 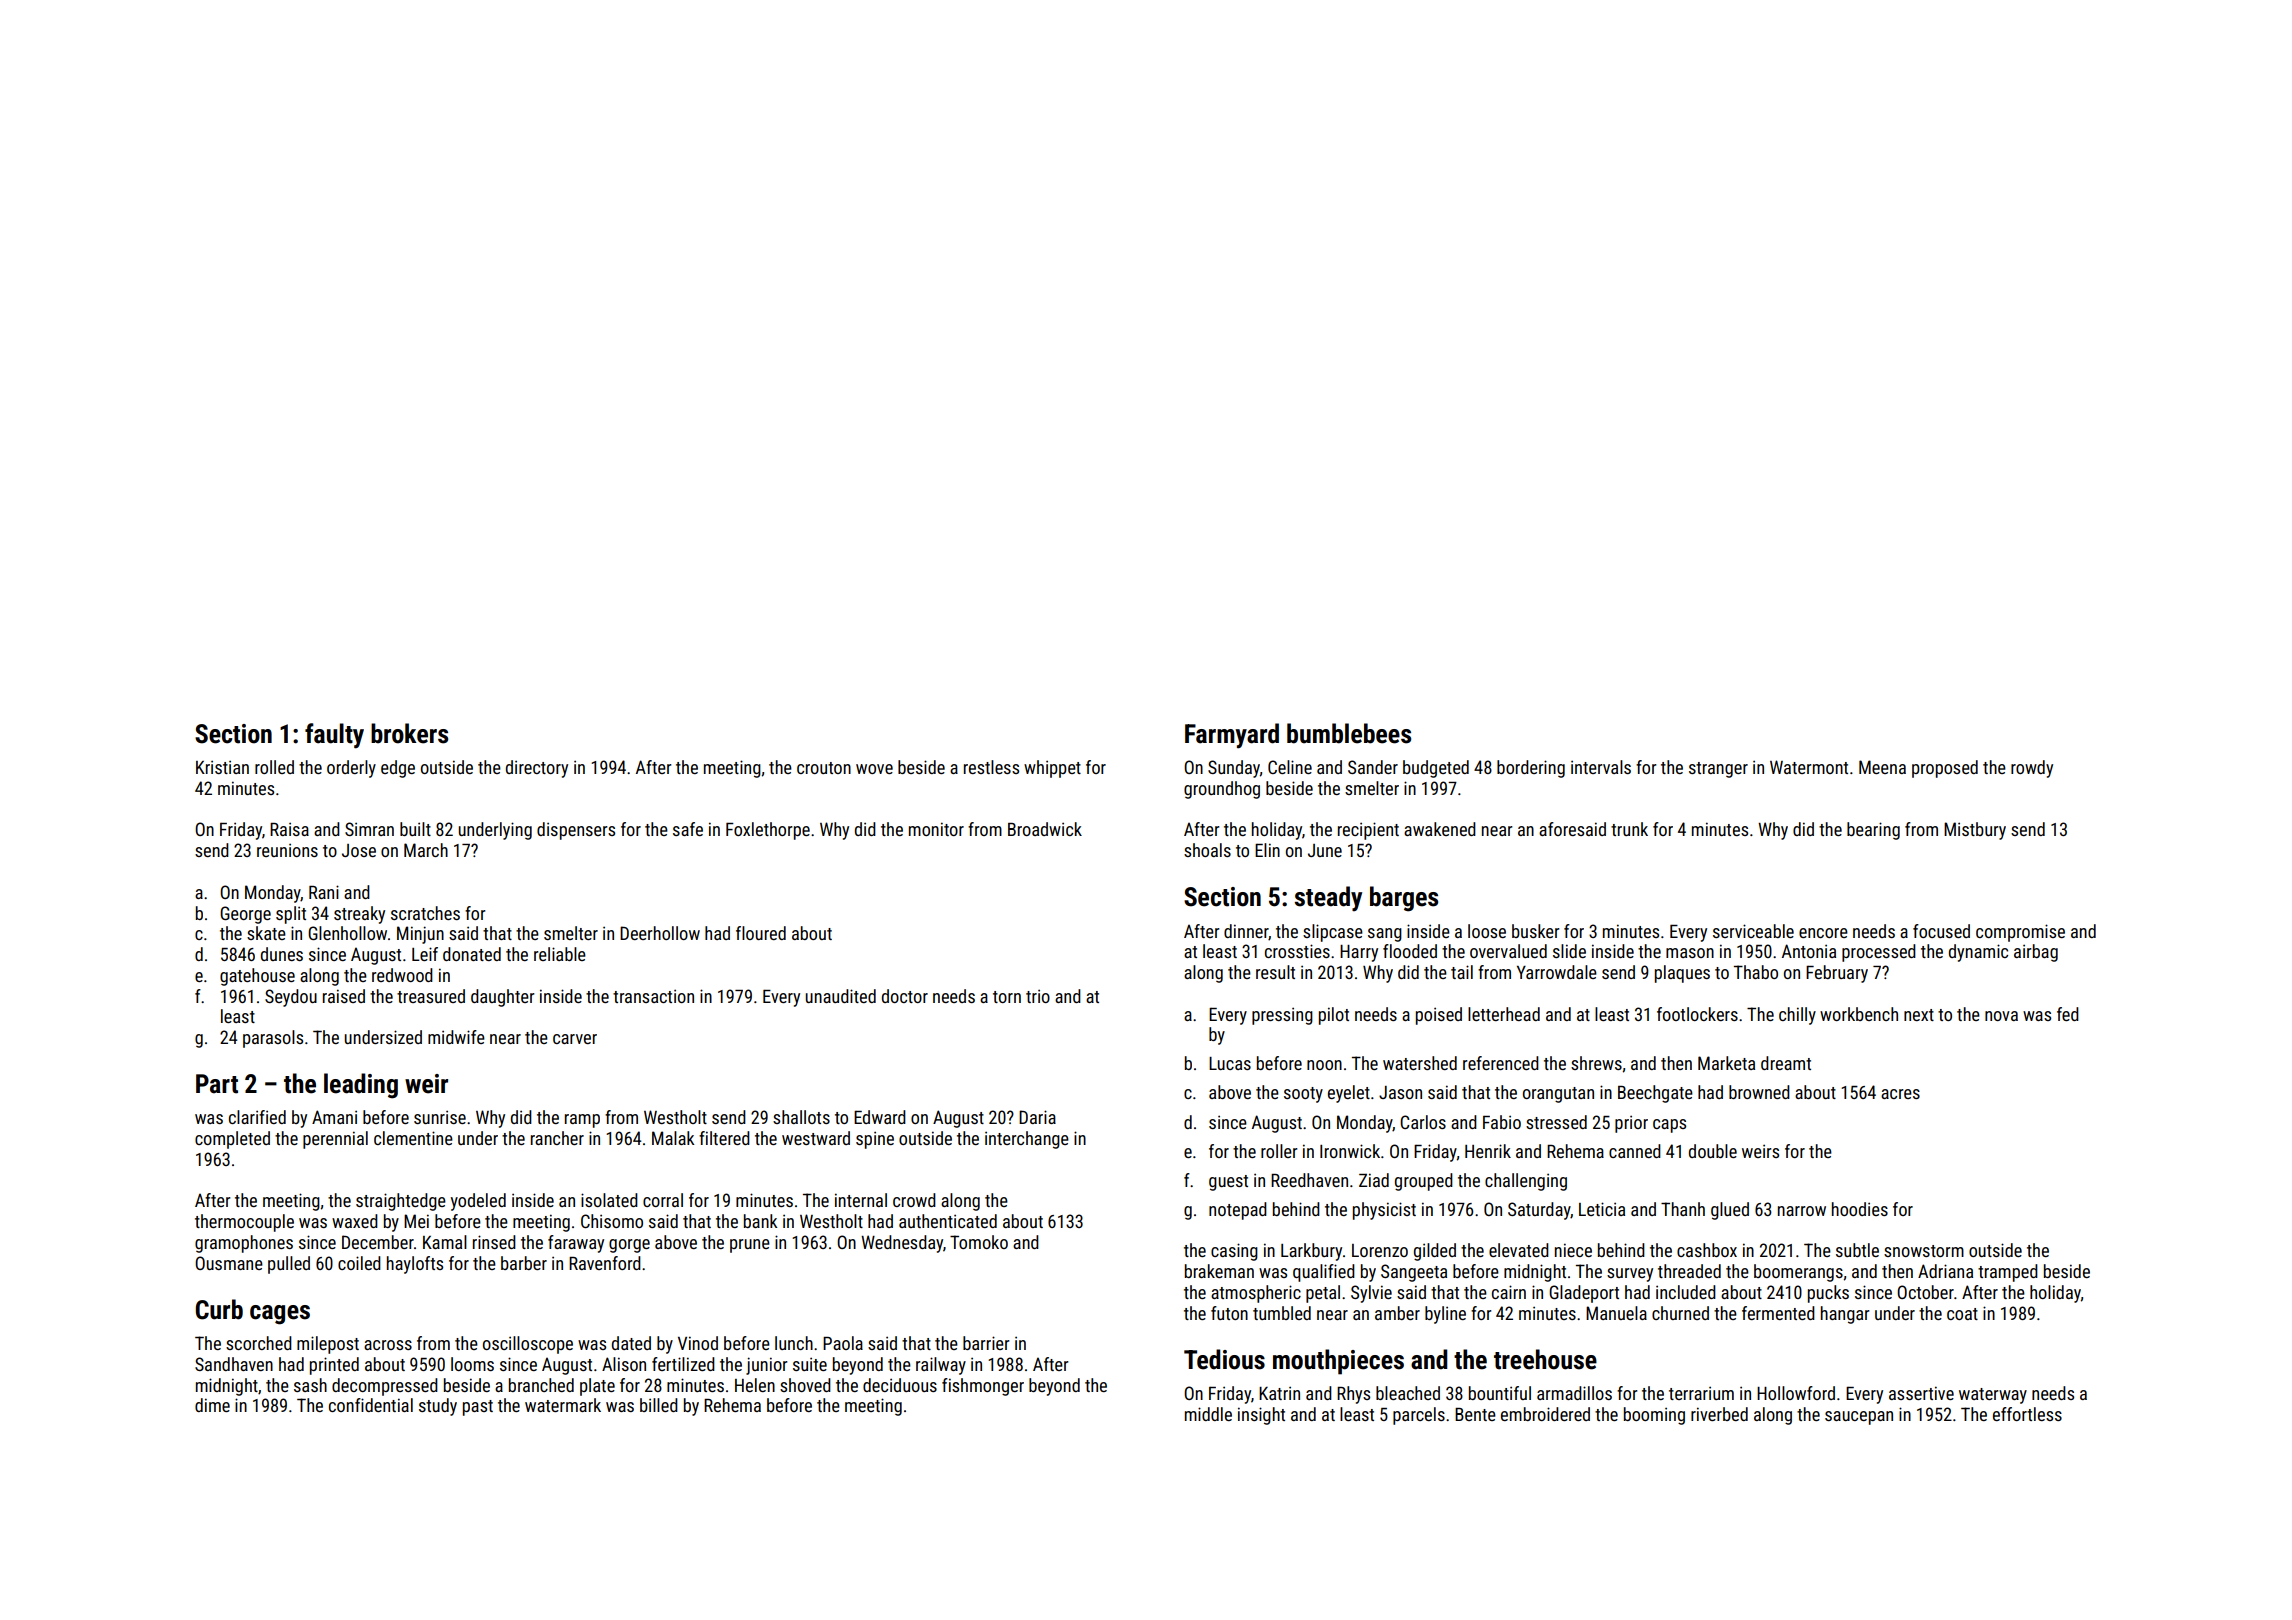 I want to click on parcels, so click(x=1419, y=1416).
